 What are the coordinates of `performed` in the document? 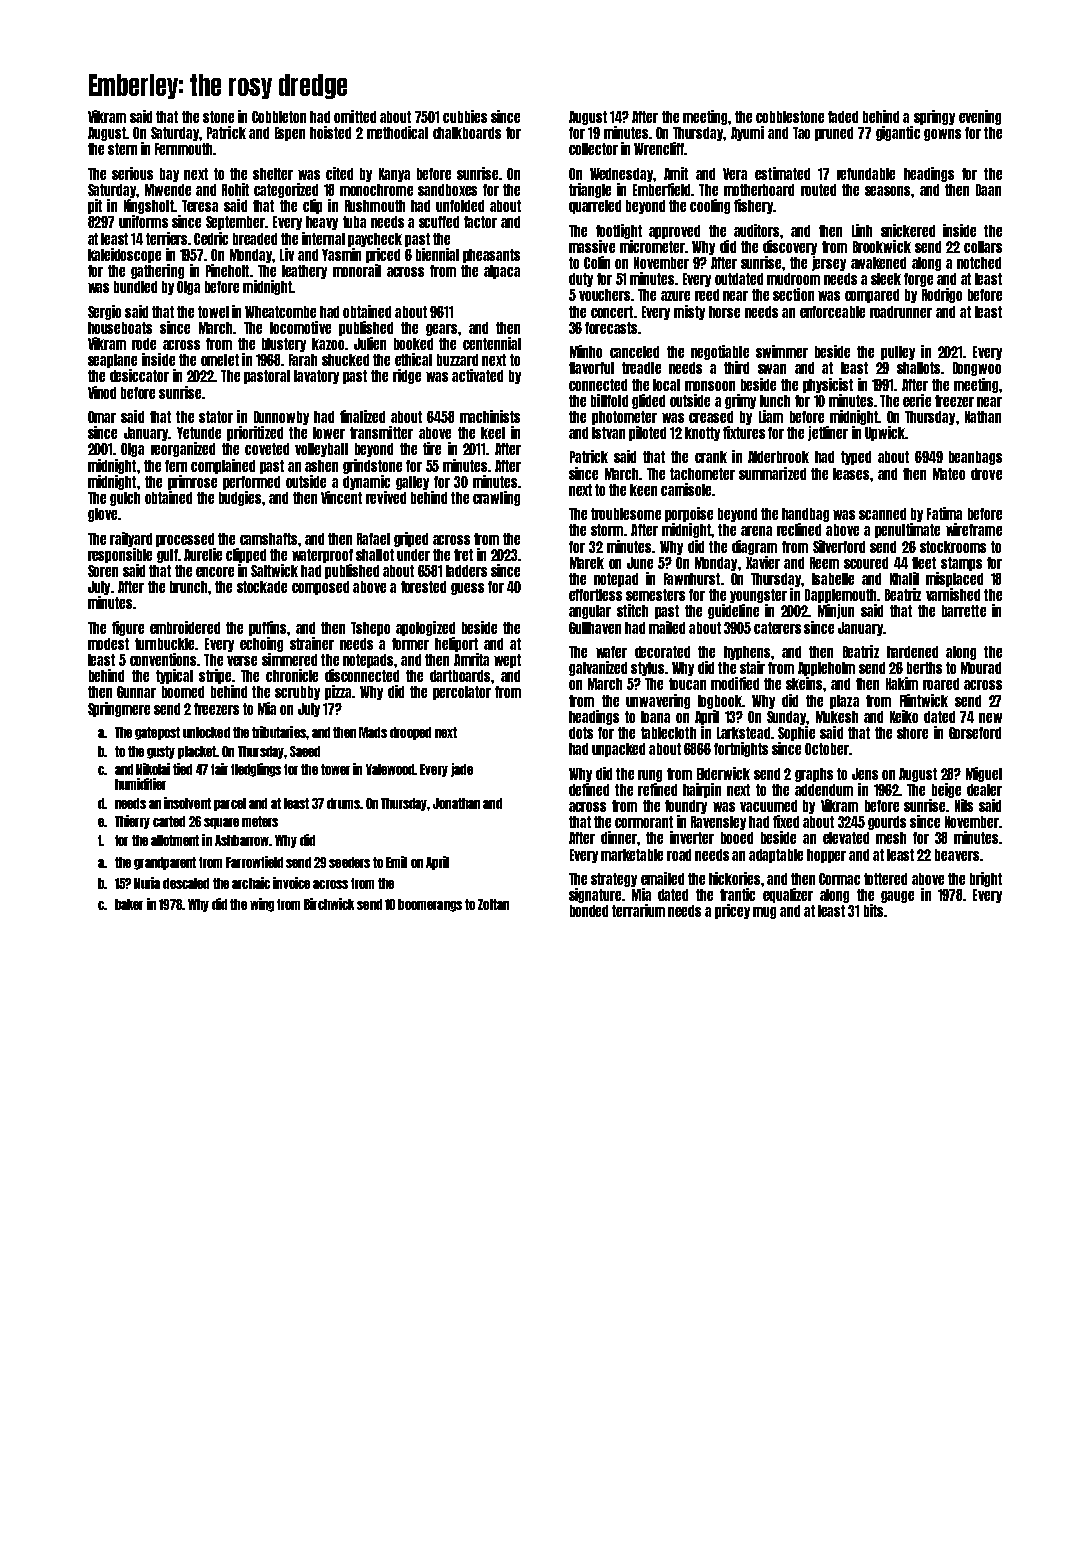 It's located at (251, 483).
